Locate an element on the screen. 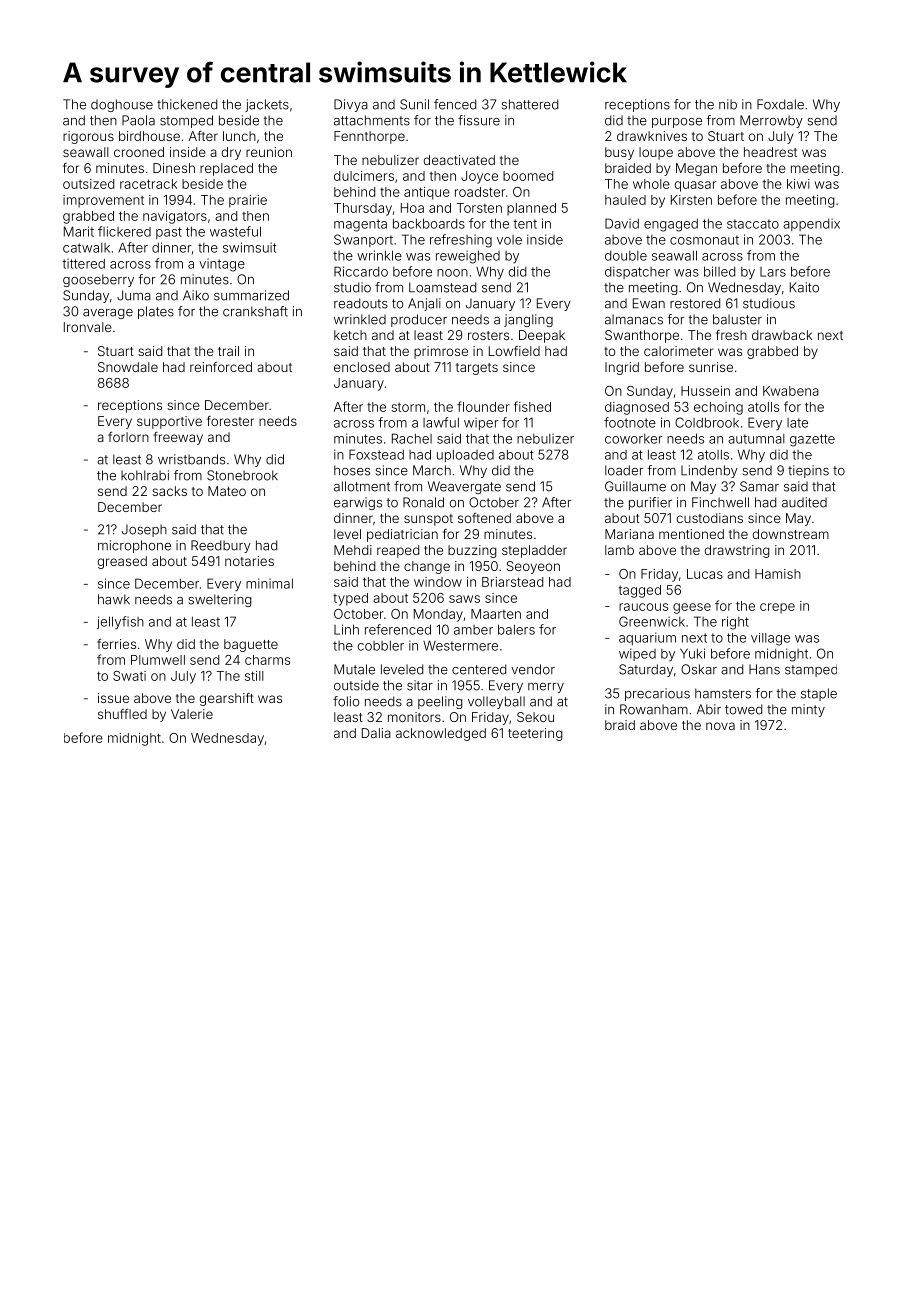 The height and width of the screenshot is (1316, 908). storm is located at coordinates (408, 407).
